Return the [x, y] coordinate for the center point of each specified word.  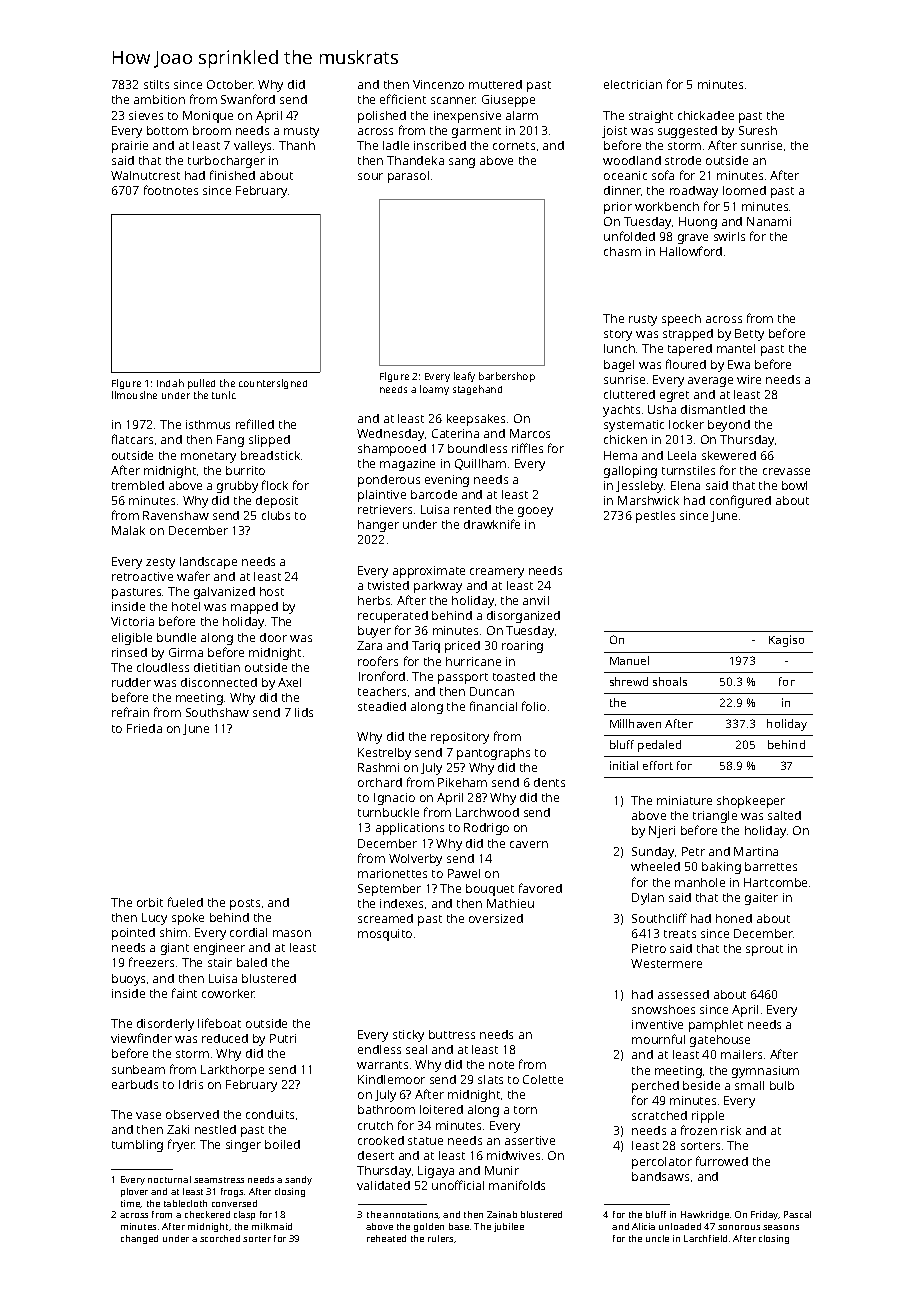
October [230, 84]
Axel [289, 682]
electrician [633, 84]
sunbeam [138, 1069]
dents [549, 782]
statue [425, 1141]
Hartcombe [775, 882]
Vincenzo [438, 84]
